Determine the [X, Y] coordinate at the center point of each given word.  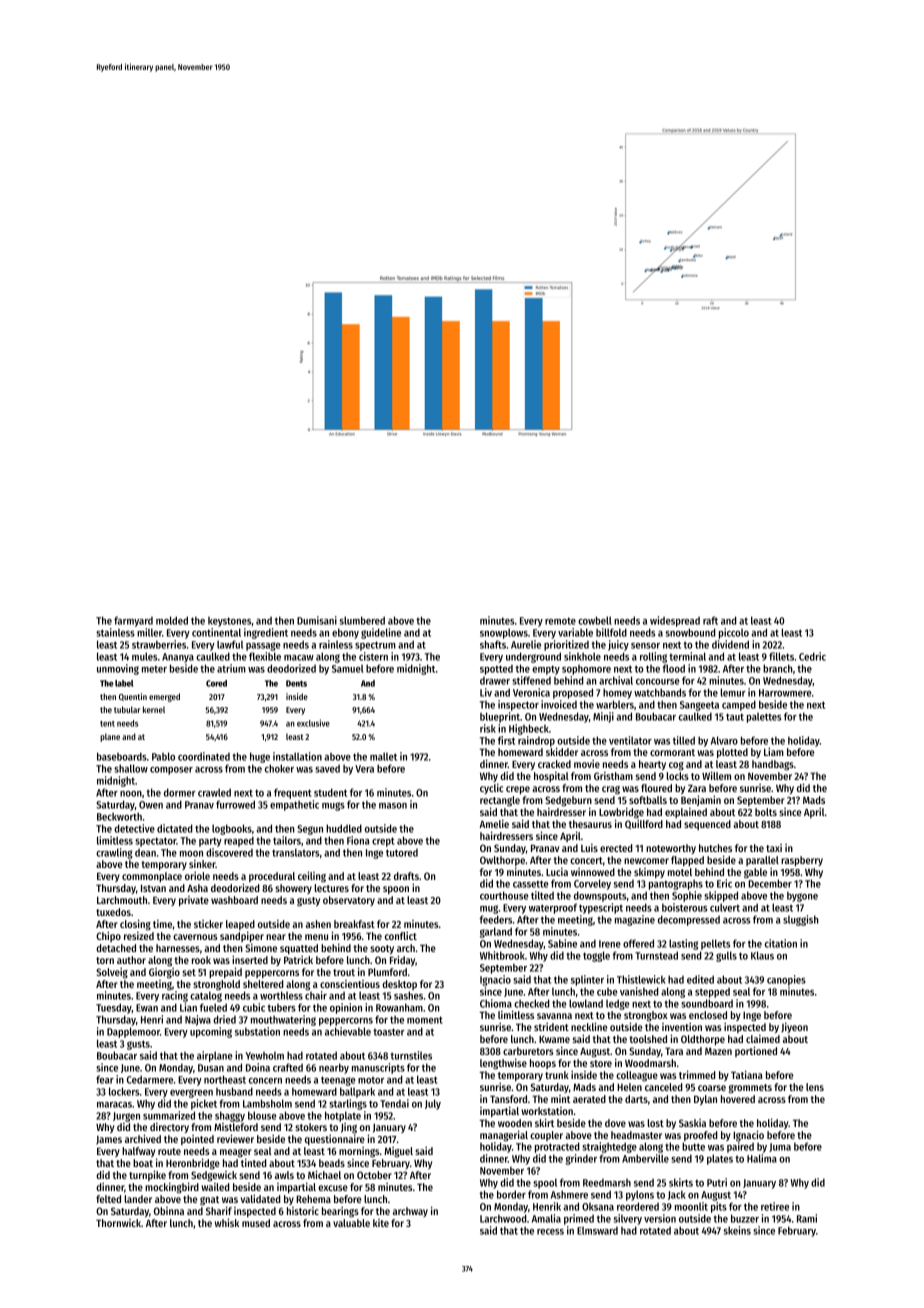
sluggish [800, 920]
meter [154, 669]
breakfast [354, 924]
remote [560, 621]
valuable [351, 1223]
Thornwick [118, 1223]
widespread [675, 621]
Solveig [112, 973]
